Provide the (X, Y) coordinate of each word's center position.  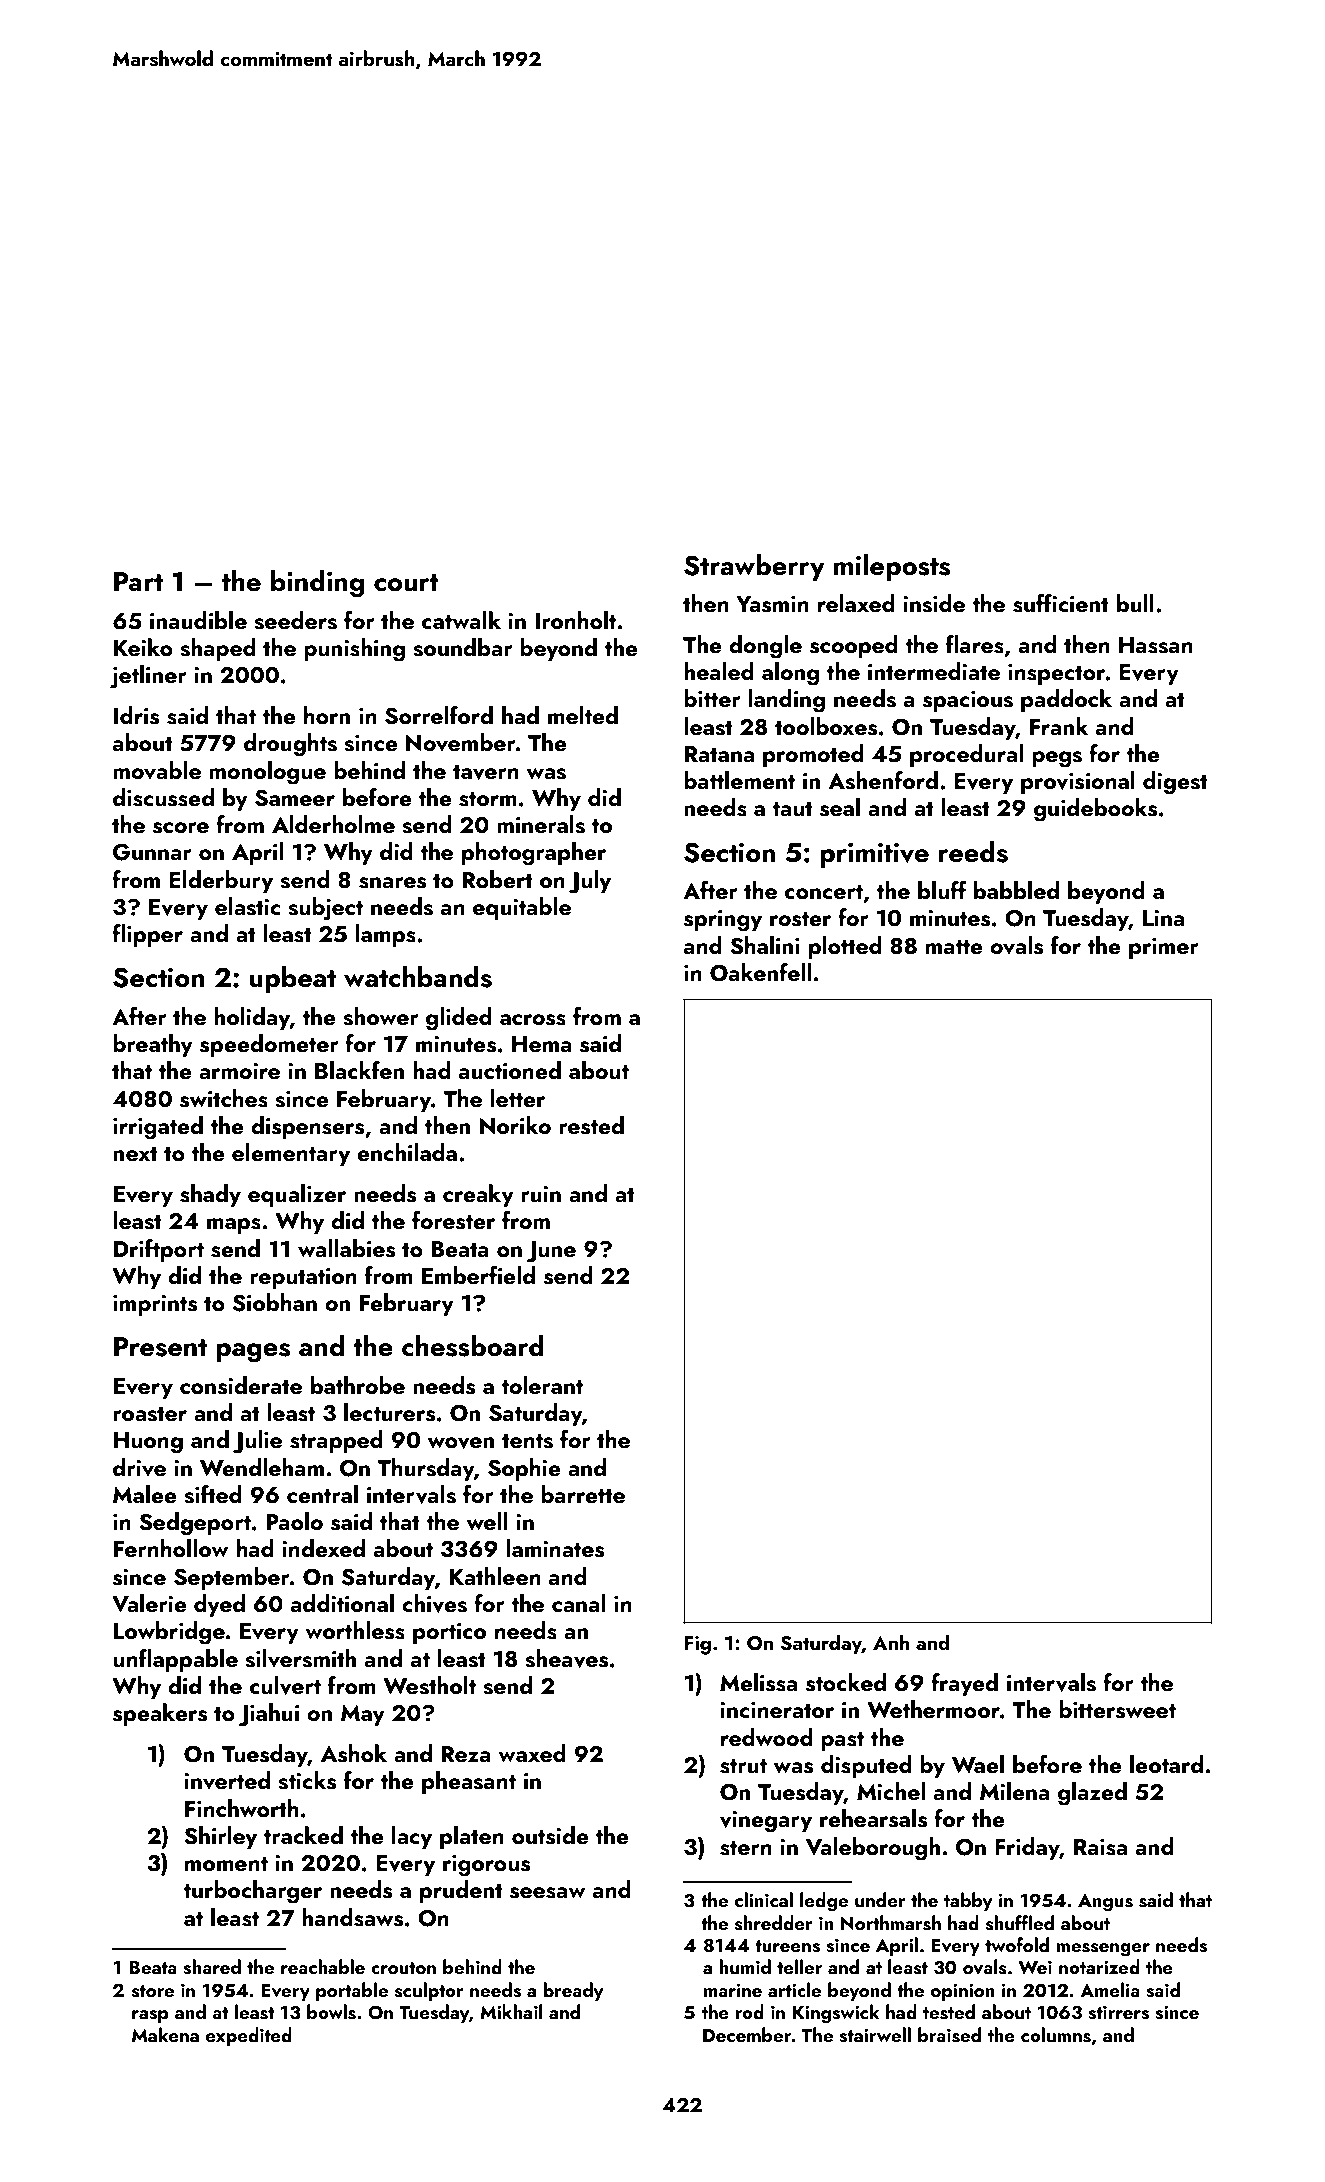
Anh (891, 1642)
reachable (323, 1966)
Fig (697, 1645)
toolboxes (826, 726)
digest (1175, 783)
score (181, 828)
